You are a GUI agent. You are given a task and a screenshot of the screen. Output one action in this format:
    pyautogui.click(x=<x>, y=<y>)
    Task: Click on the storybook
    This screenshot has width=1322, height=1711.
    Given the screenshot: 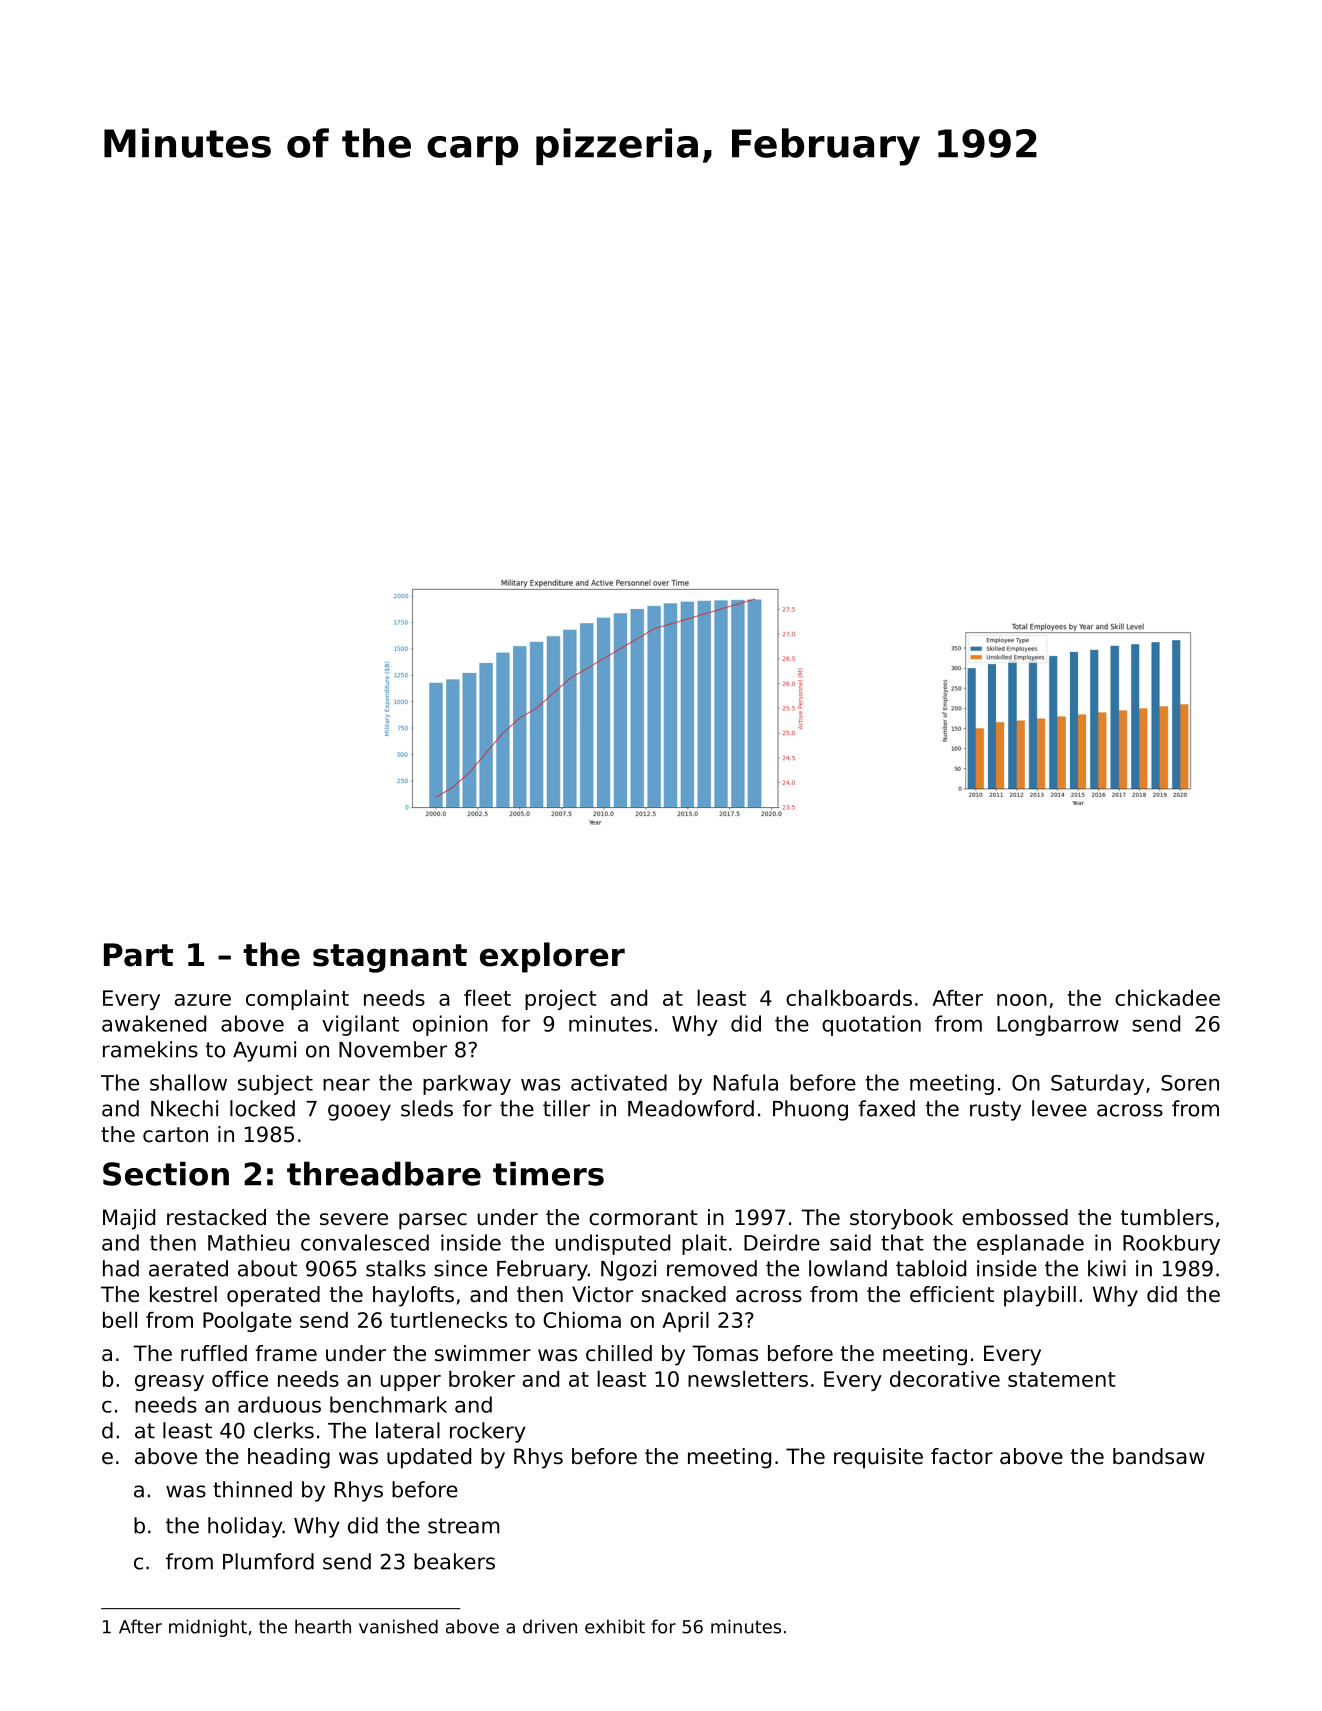 What is the action you would take?
    pyautogui.click(x=901, y=1219)
